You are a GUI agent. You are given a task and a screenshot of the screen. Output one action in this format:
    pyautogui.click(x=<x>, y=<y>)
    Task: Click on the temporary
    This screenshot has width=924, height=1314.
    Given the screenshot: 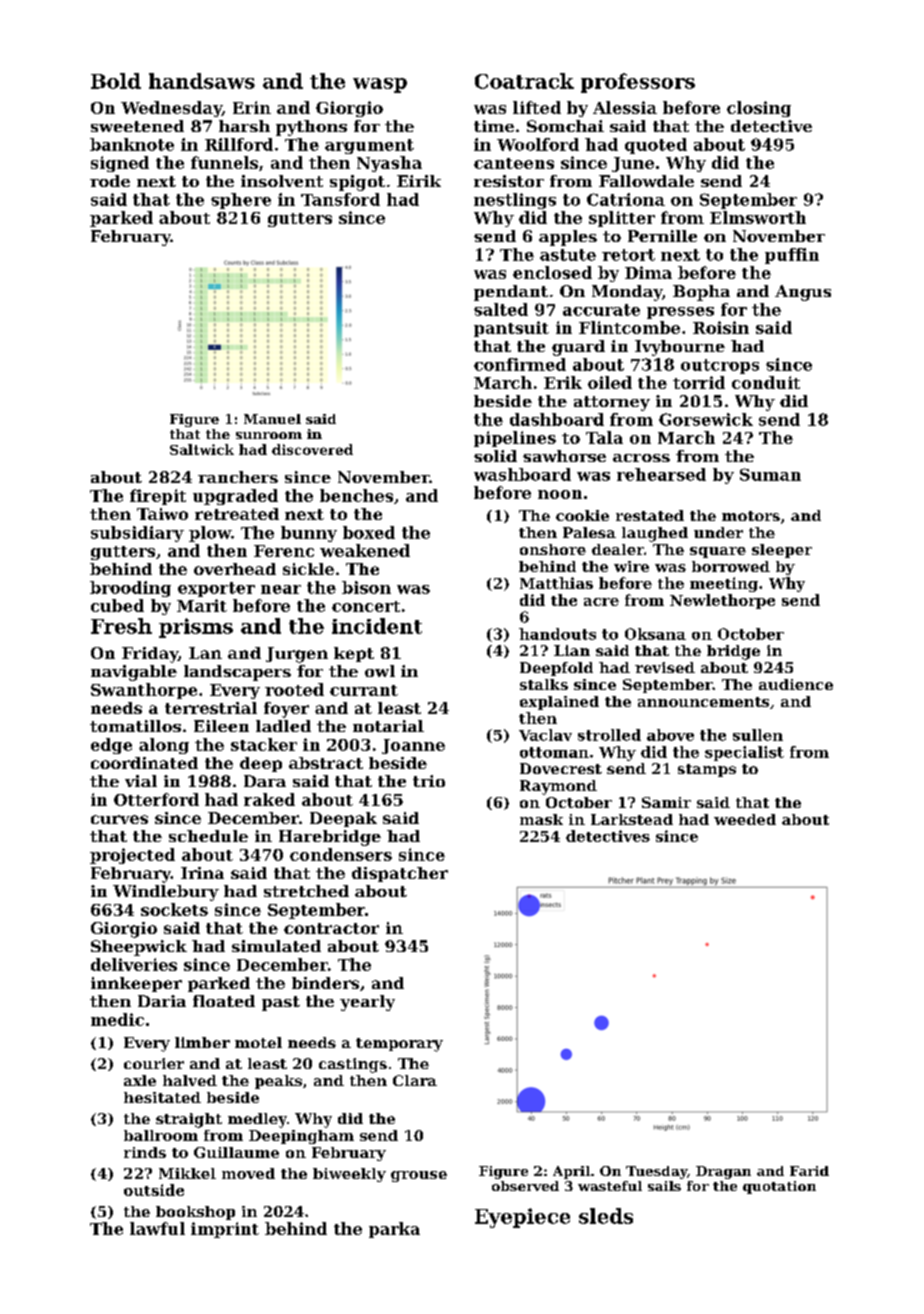 What is the action you would take?
    pyautogui.click(x=399, y=1045)
